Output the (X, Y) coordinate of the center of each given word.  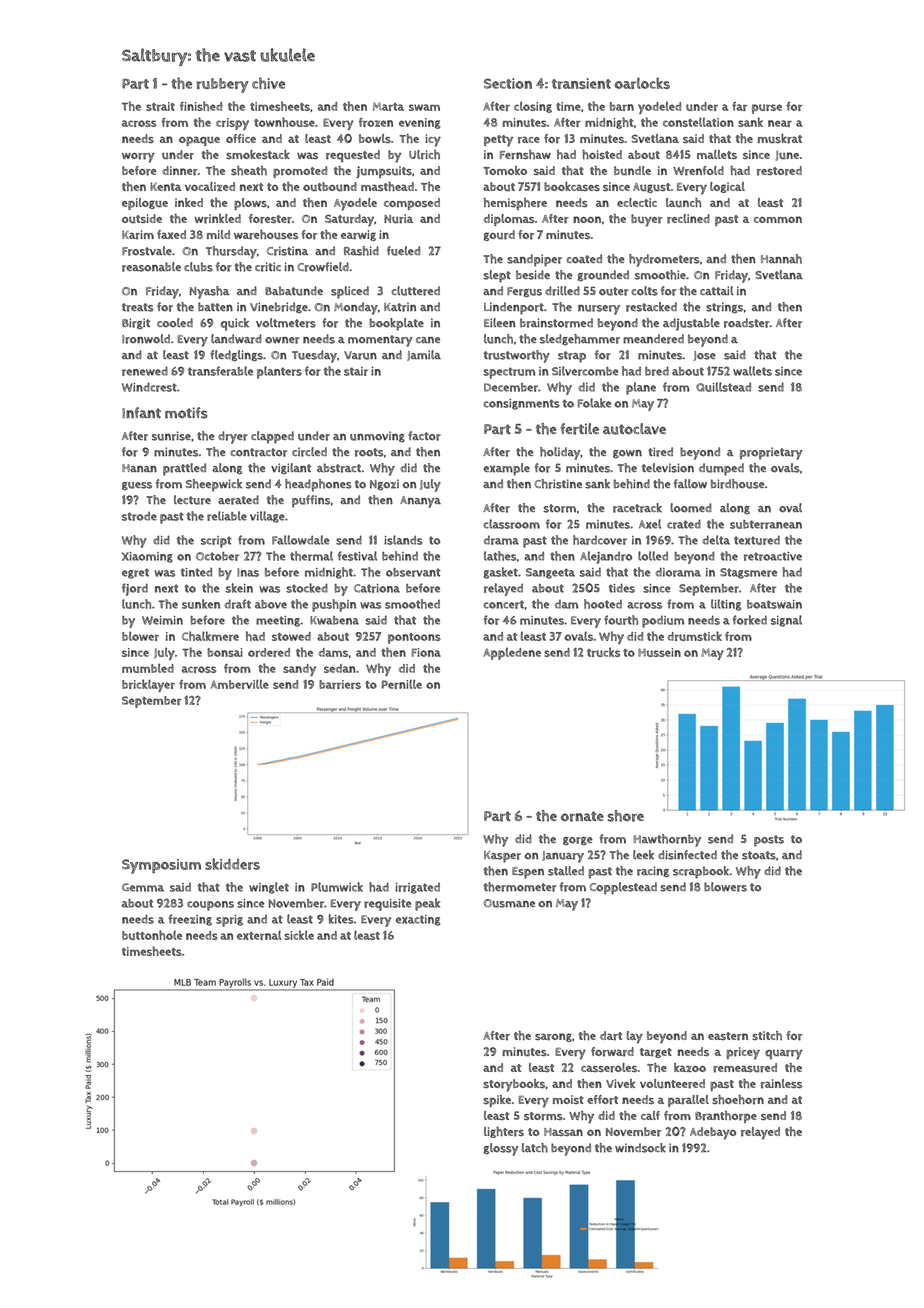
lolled (653, 556)
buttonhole (152, 935)
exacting (418, 920)
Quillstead (723, 387)
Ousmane (509, 903)
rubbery (222, 85)
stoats (759, 855)
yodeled (659, 107)
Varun (360, 355)
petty (498, 141)
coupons (210, 906)
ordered (269, 652)
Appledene (512, 653)
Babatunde (294, 291)
